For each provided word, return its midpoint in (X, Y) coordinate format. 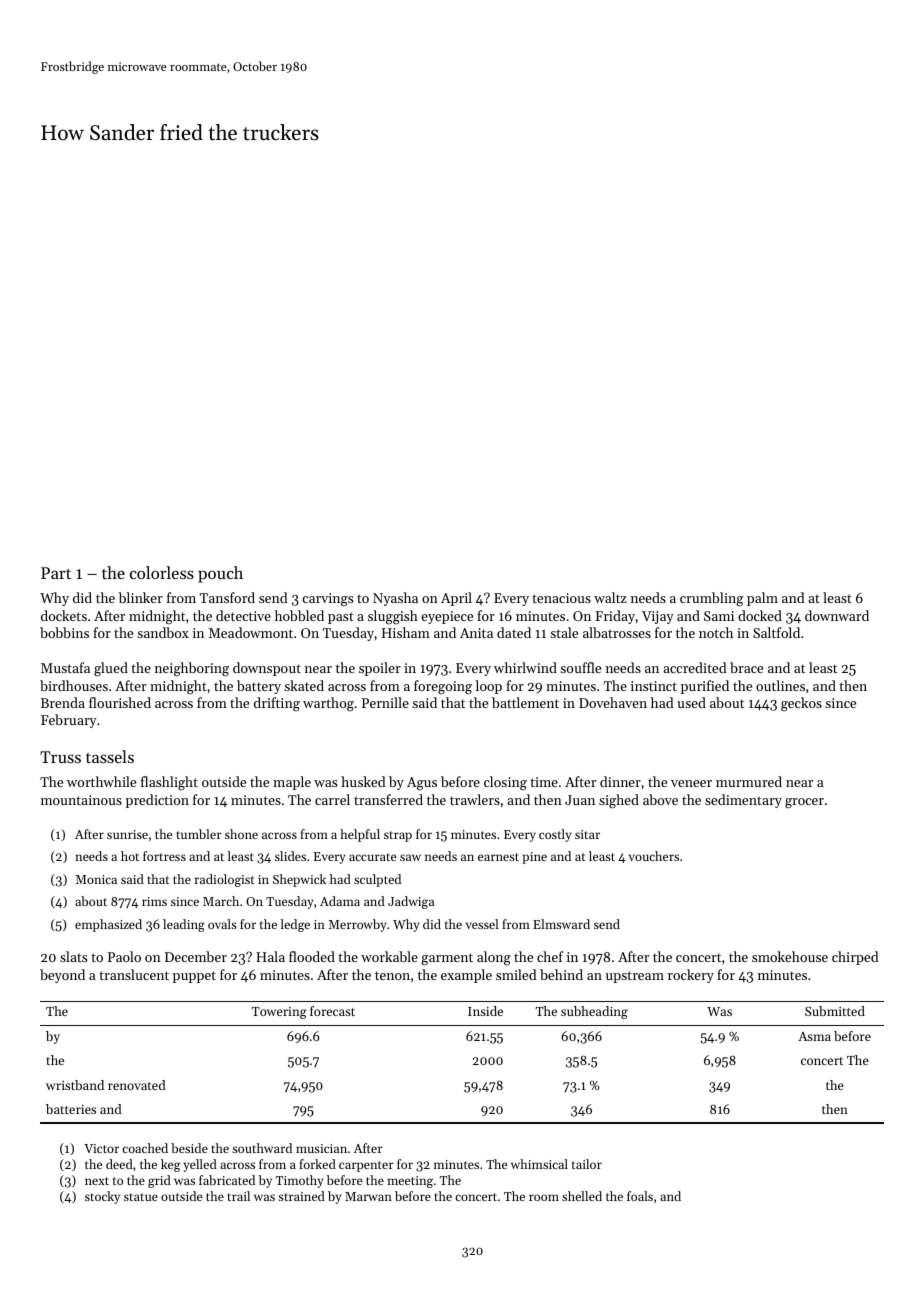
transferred (388, 799)
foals (640, 1196)
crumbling (711, 599)
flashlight (169, 783)
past (341, 618)
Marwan (368, 1196)
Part (56, 573)
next (97, 1181)
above (660, 799)
